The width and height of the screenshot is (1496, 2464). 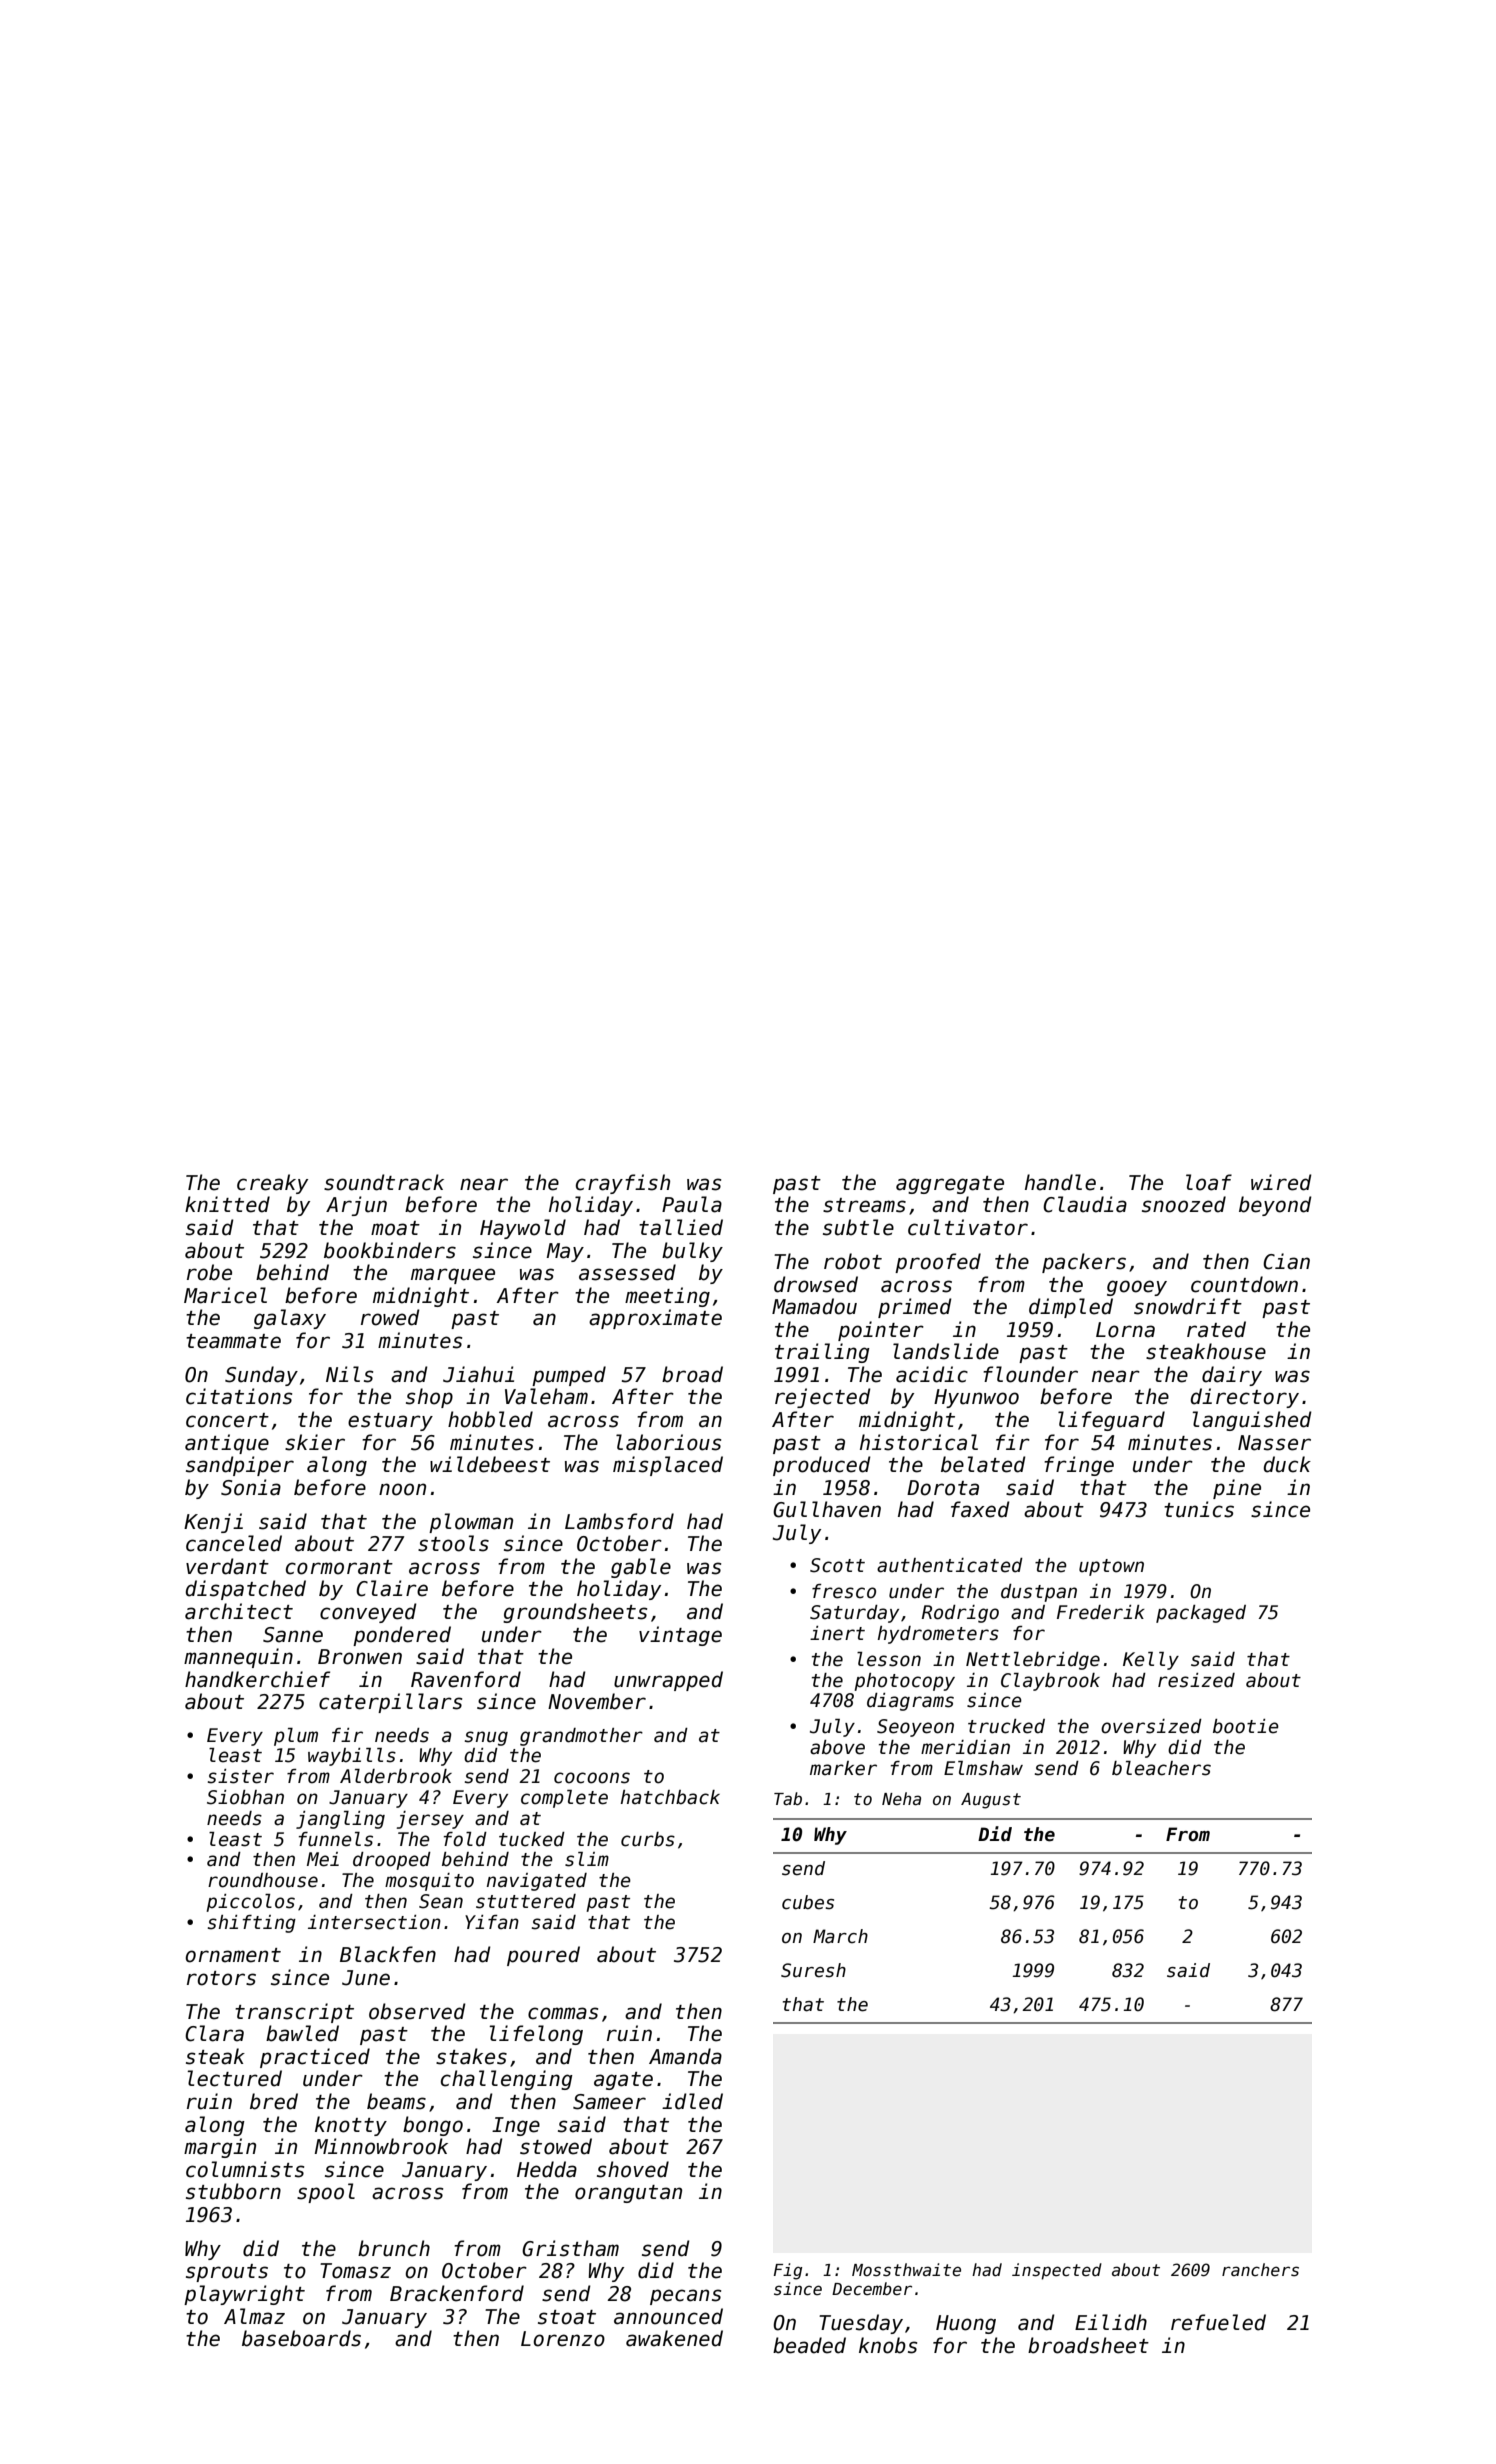 What do you see at coordinates (543, 1956) in the screenshot?
I see `poured` at bounding box center [543, 1956].
